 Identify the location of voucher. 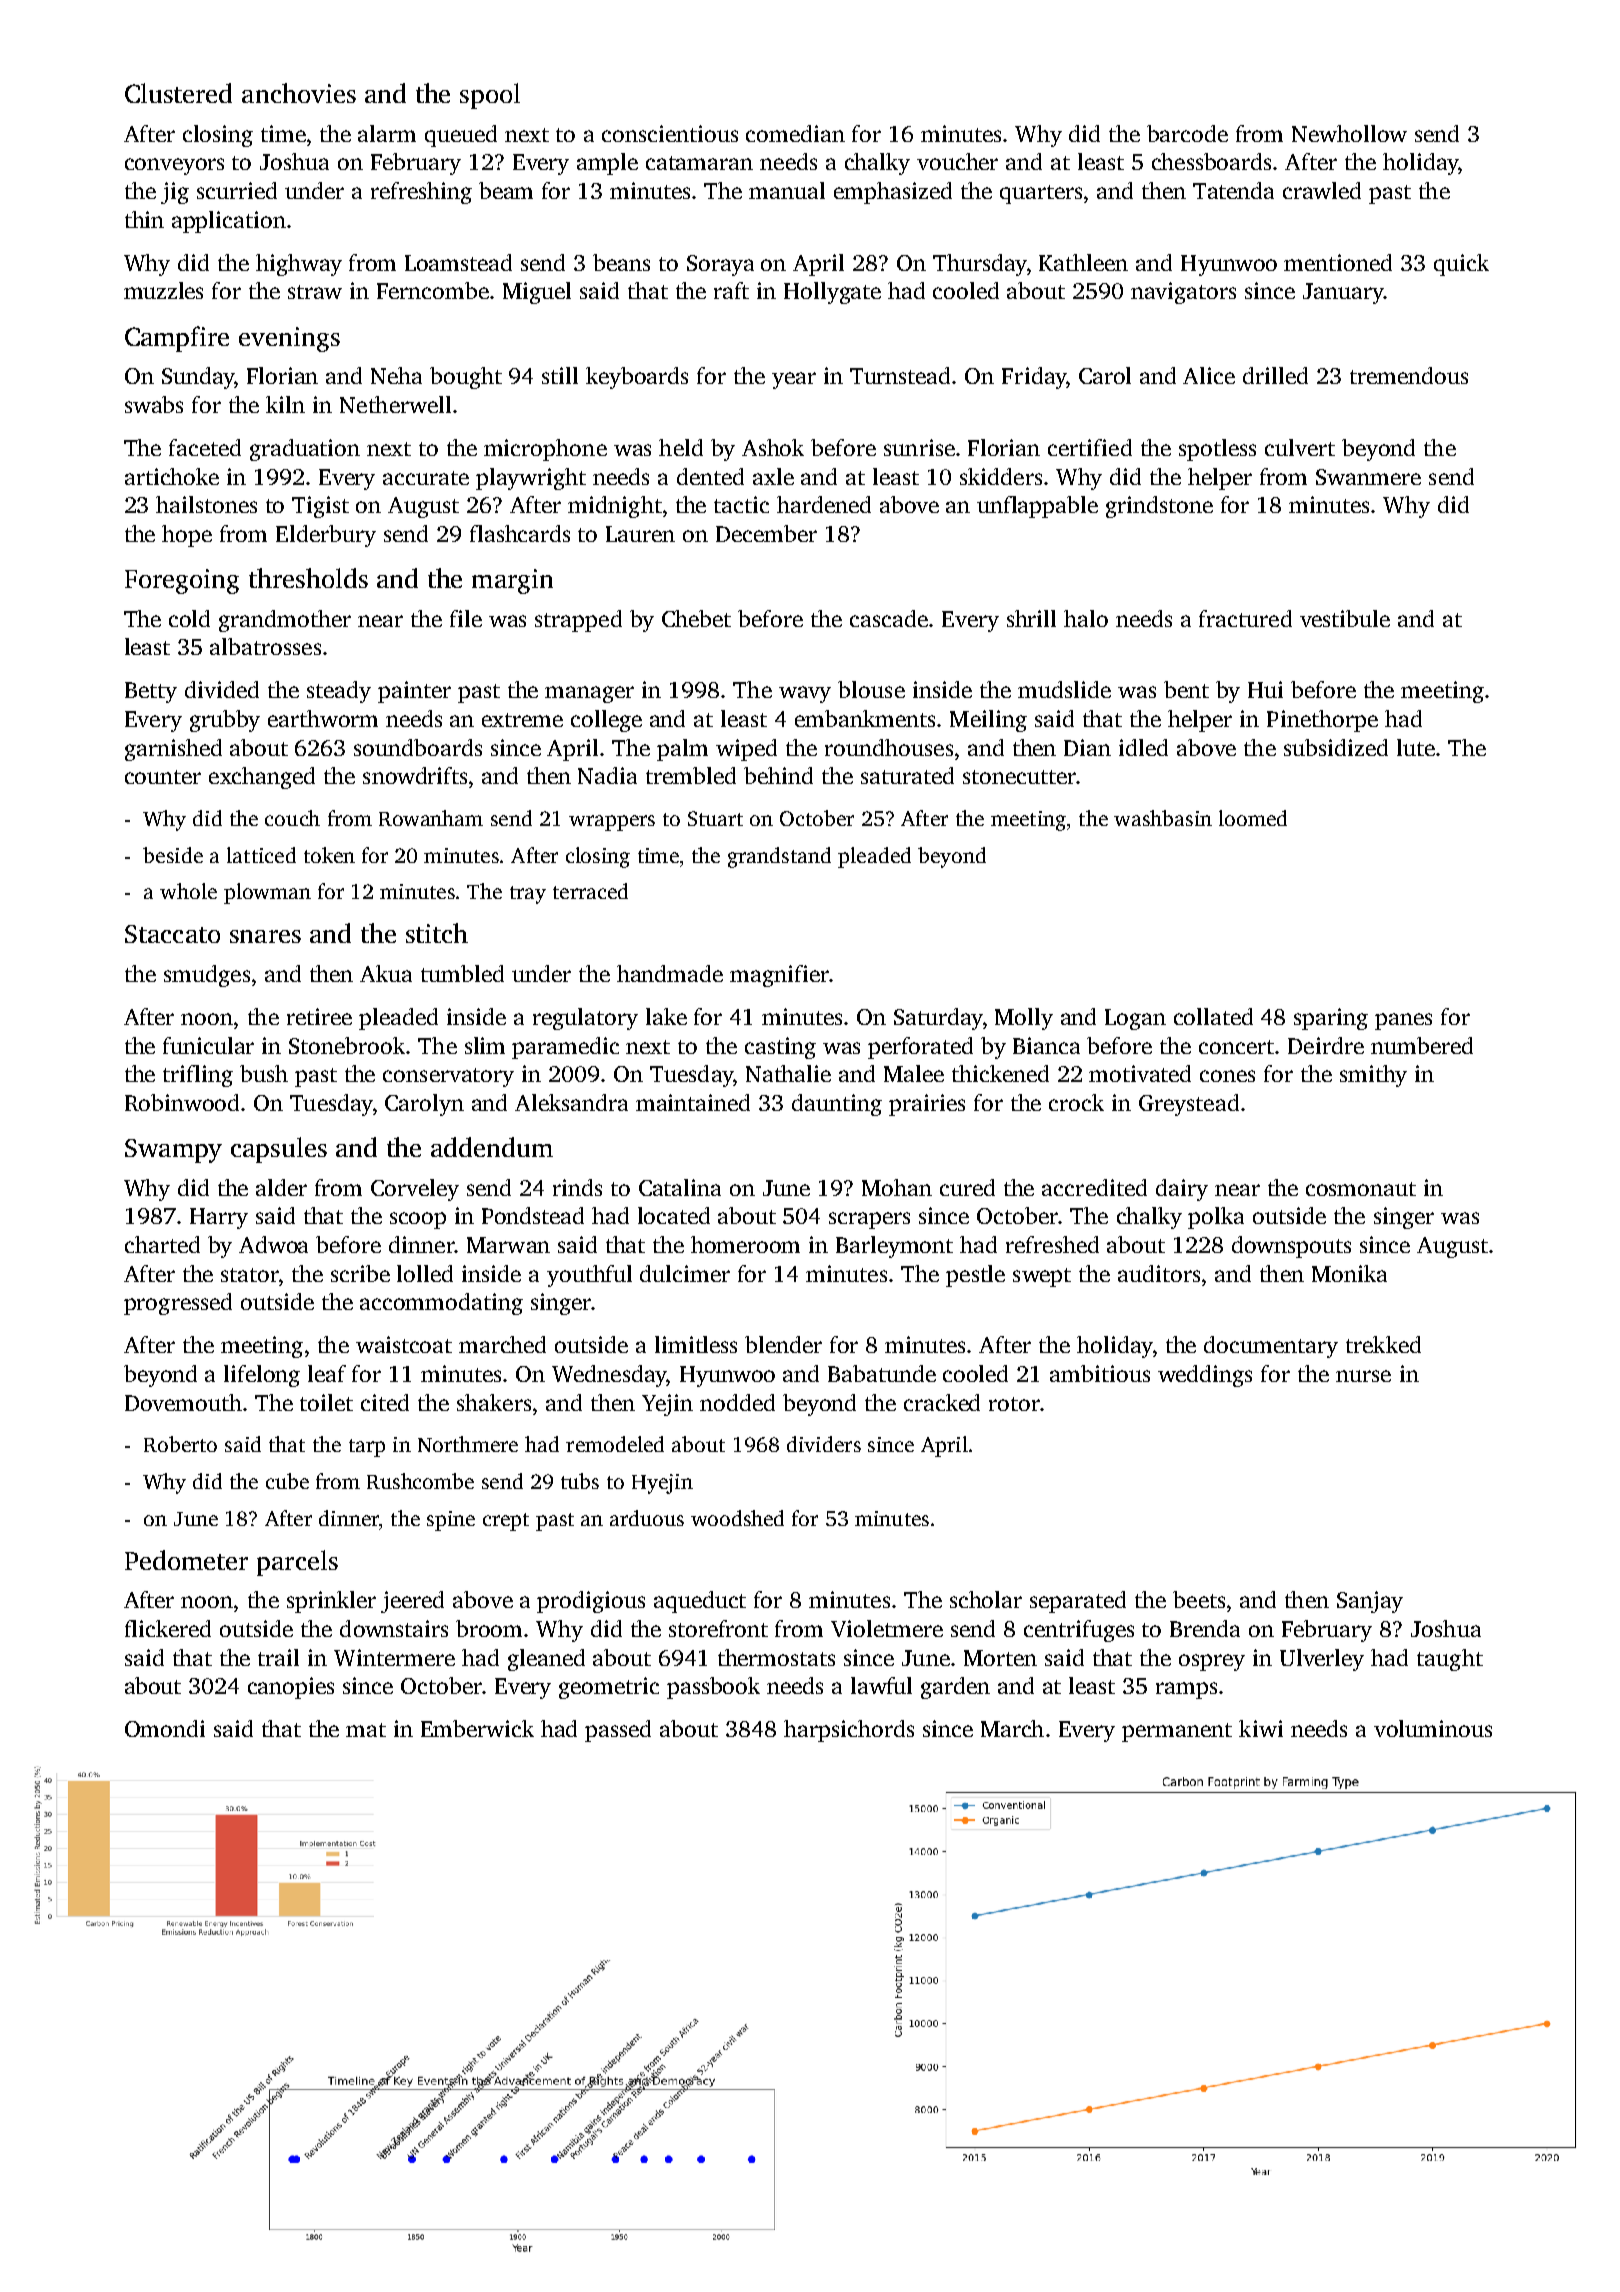
(957, 161).
